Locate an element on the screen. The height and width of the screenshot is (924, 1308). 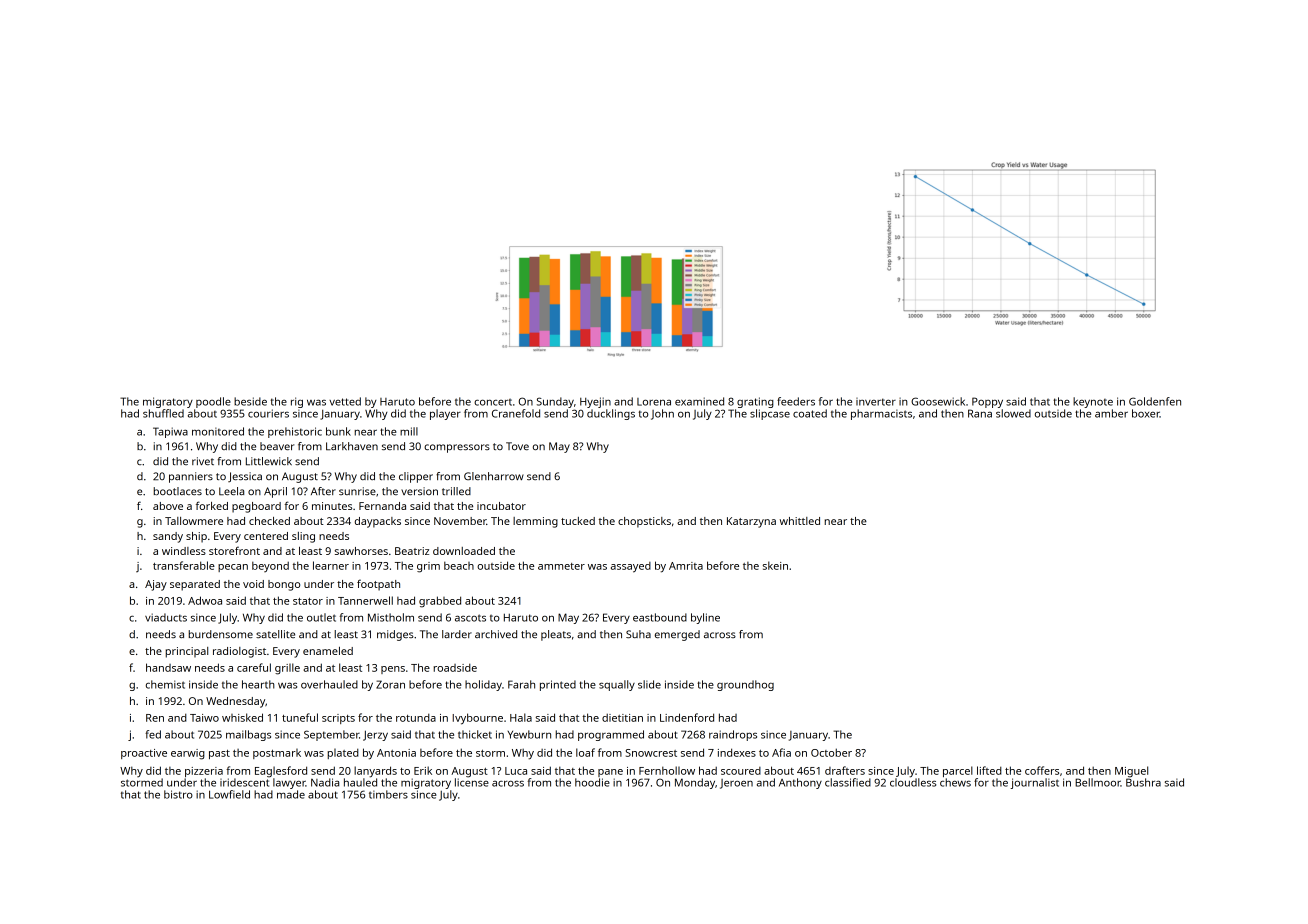
whittled is located at coordinates (800, 521).
